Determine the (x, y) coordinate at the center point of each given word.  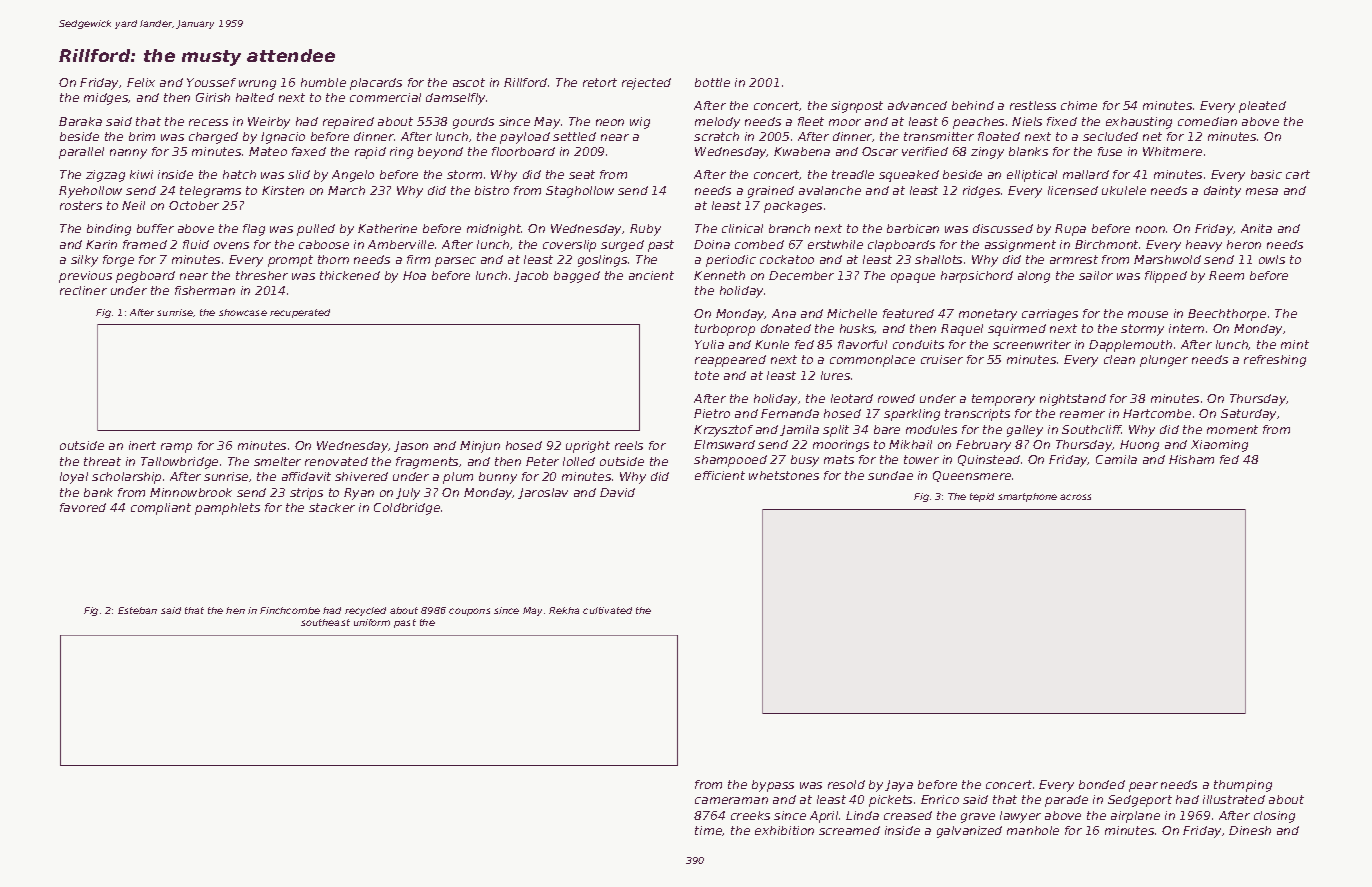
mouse (1148, 314)
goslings (602, 261)
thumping (1243, 786)
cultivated (607, 610)
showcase (243, 312)
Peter (542, 461)
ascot (469, 82)
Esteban (137, 610)
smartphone (1027, 497)
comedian (1207, 121)
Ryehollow (90, 192)
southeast (325, 622)
